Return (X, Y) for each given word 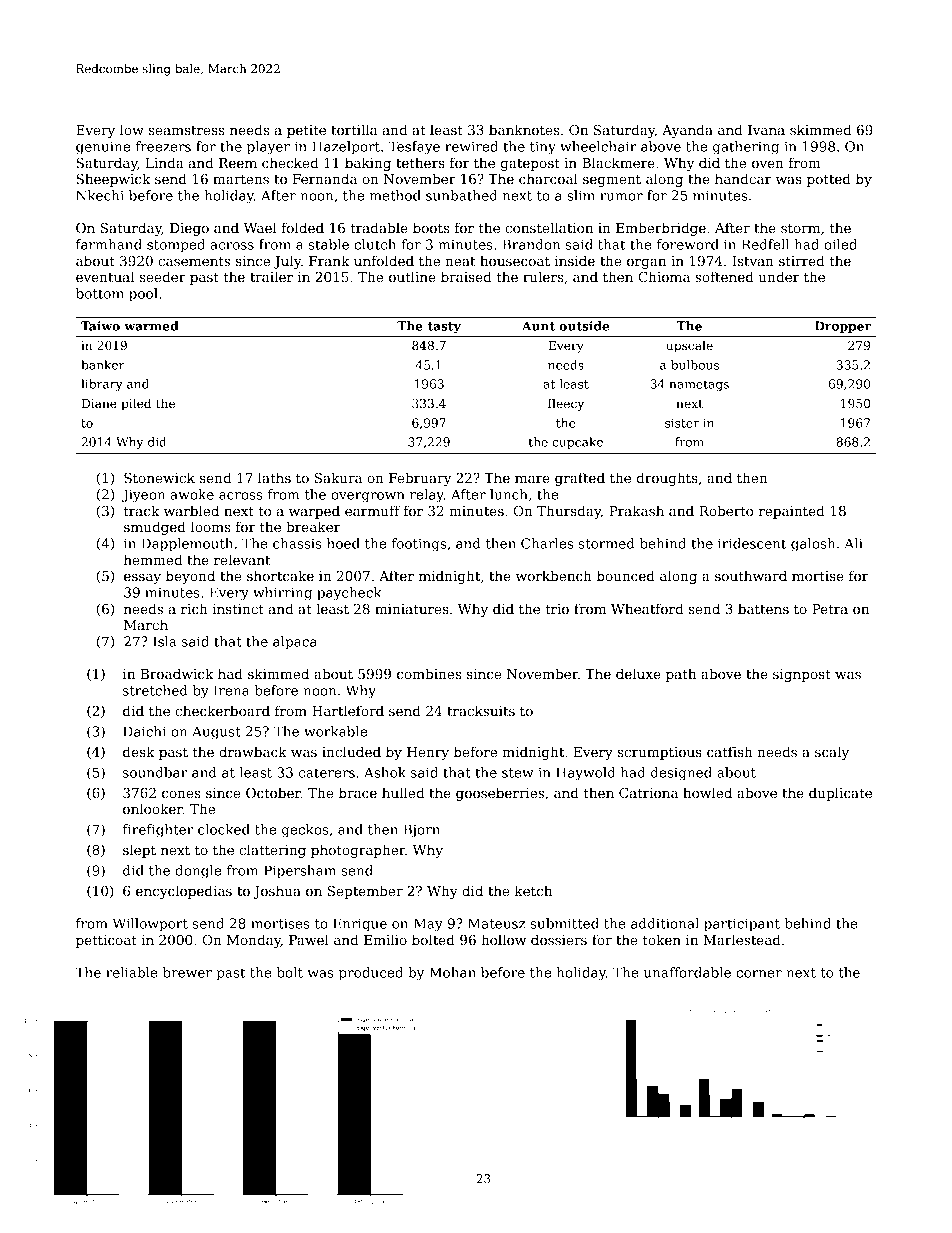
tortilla (354, 129)
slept (139, 851)
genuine (103, 148)
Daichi (144, 731)
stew (518, 773)
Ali (853, 543)
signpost (802, 675)
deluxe (638, 673)
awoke (192, 494)
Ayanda (687, 131)
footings (419, 545)
